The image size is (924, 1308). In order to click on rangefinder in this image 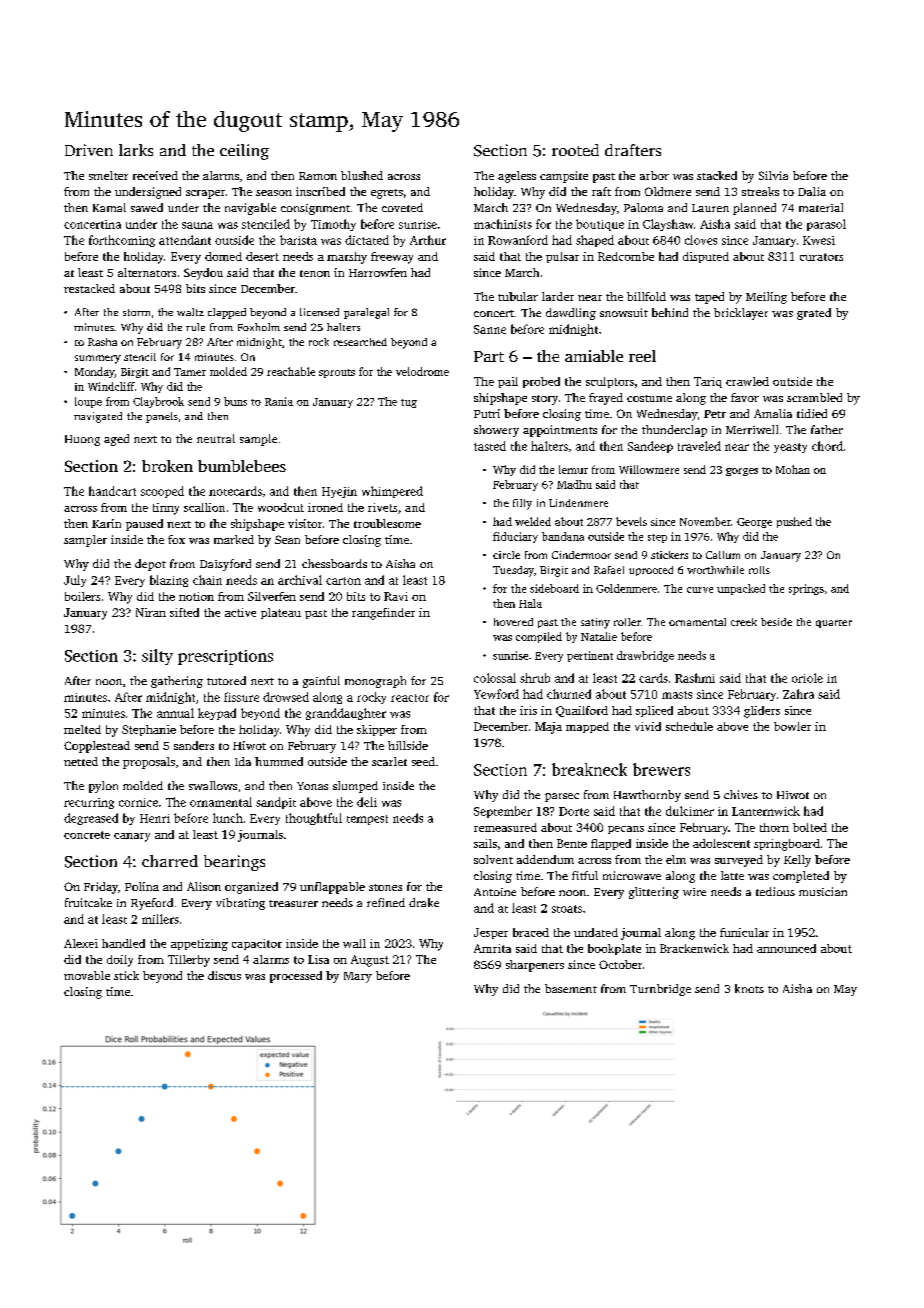, I will do `click(383, 614)`.
